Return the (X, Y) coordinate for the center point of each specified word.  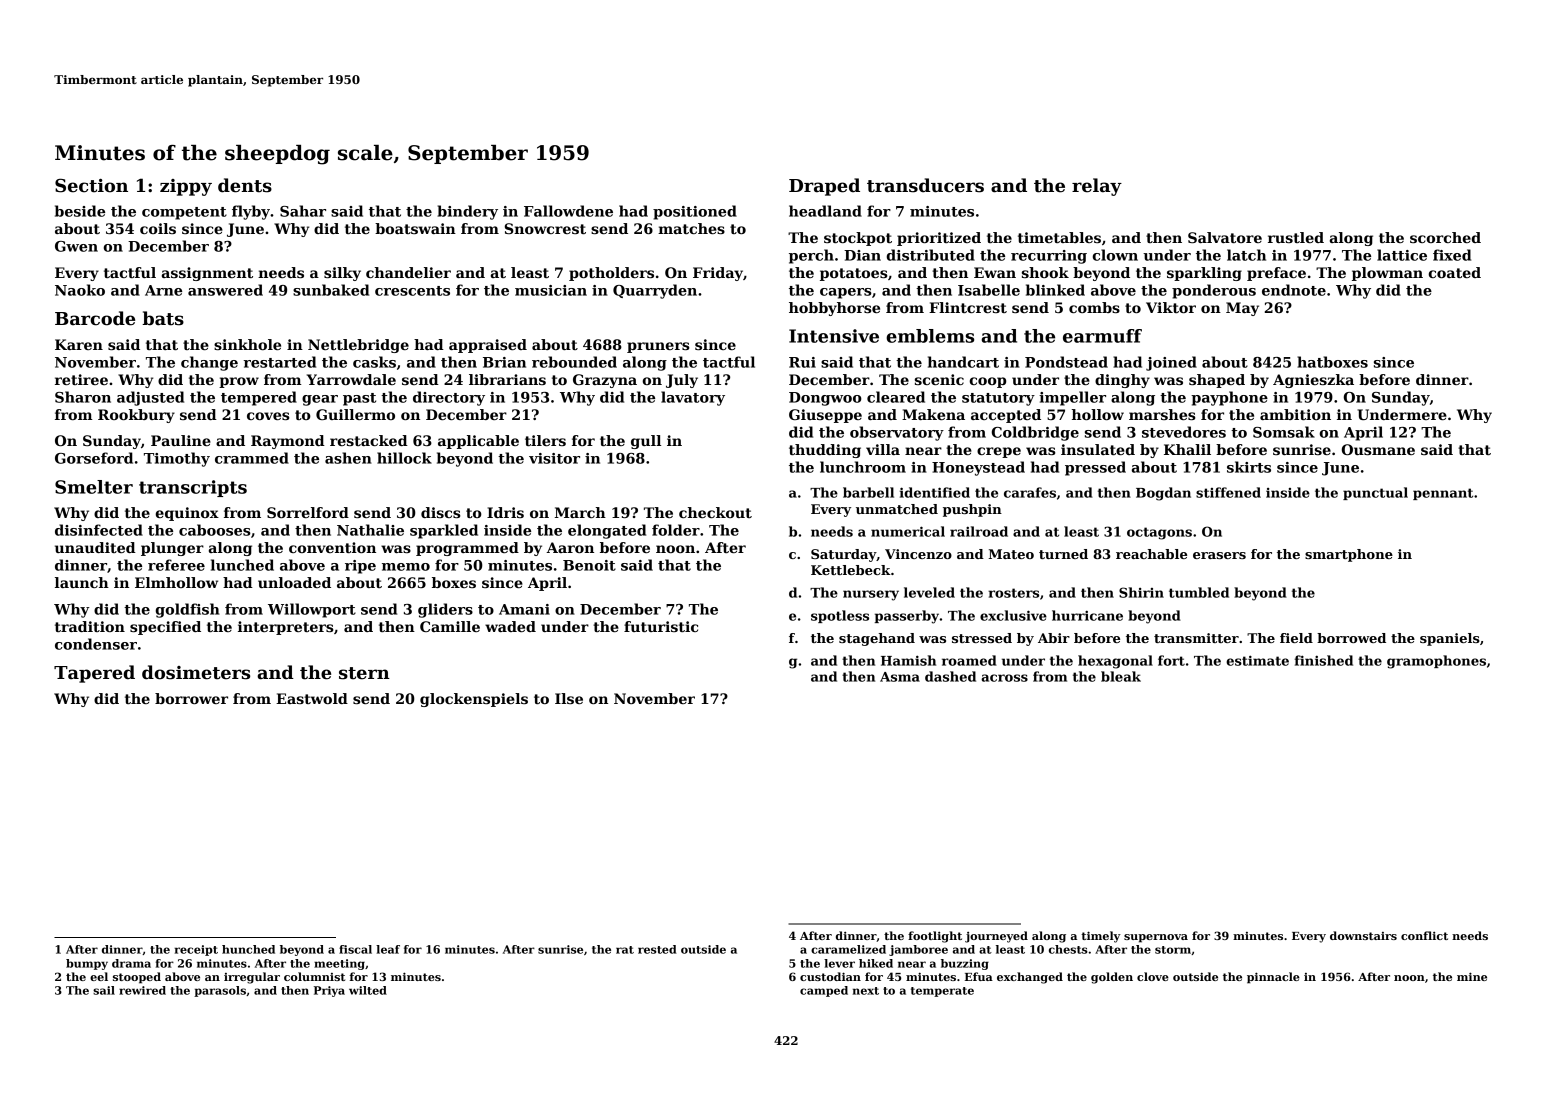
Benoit (589, 565)
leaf (388, 949)
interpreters (285, 628)
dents (245, 185)
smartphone (1349, 555)
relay (1097, 187)
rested (657, 949)
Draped (824, 187)
